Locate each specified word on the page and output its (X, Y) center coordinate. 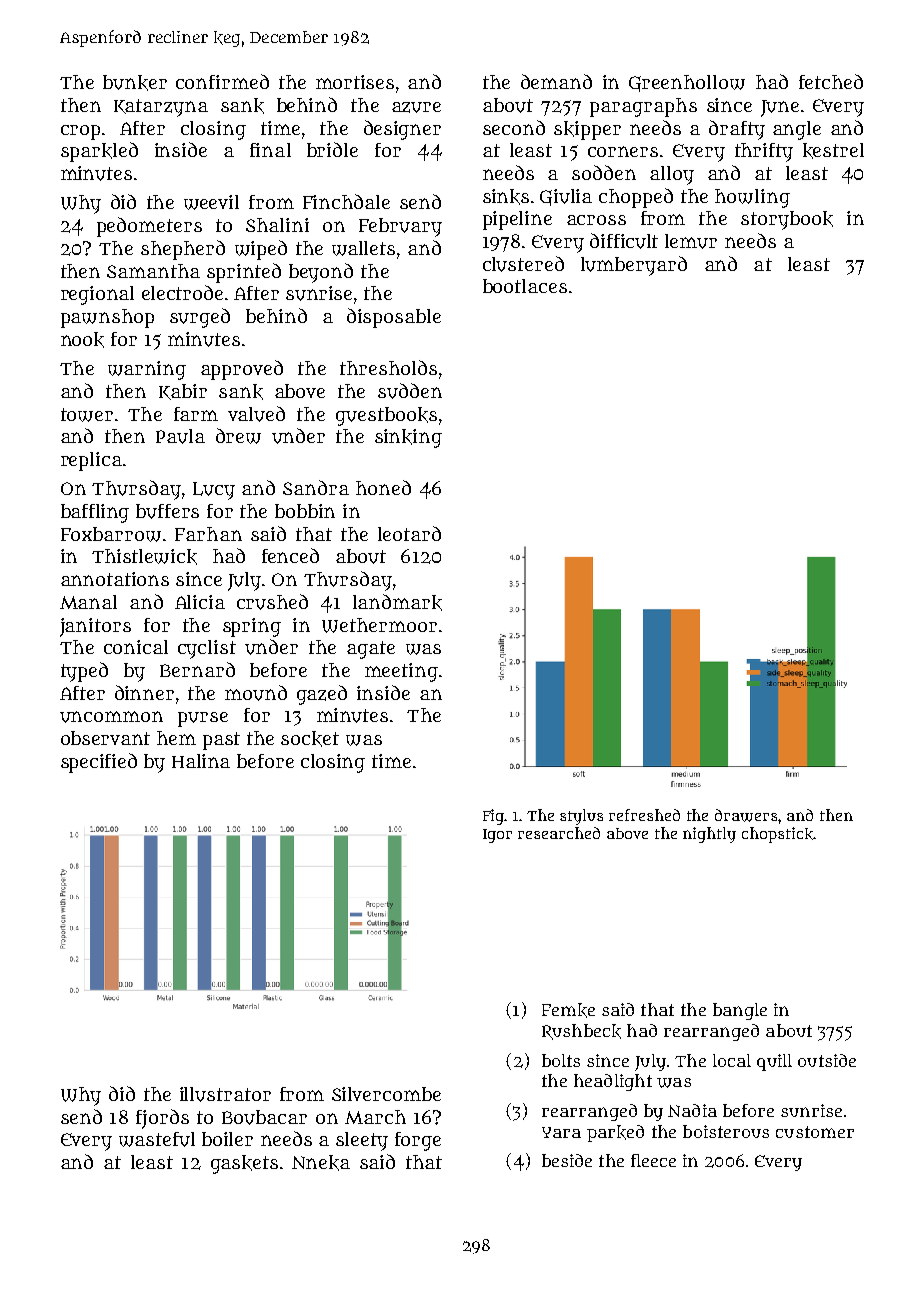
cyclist (207, 649)
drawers (747, 815)
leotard (409, 533)
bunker (135, 83)
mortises (355, 82)
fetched (831, 81)
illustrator (225, 1094)
